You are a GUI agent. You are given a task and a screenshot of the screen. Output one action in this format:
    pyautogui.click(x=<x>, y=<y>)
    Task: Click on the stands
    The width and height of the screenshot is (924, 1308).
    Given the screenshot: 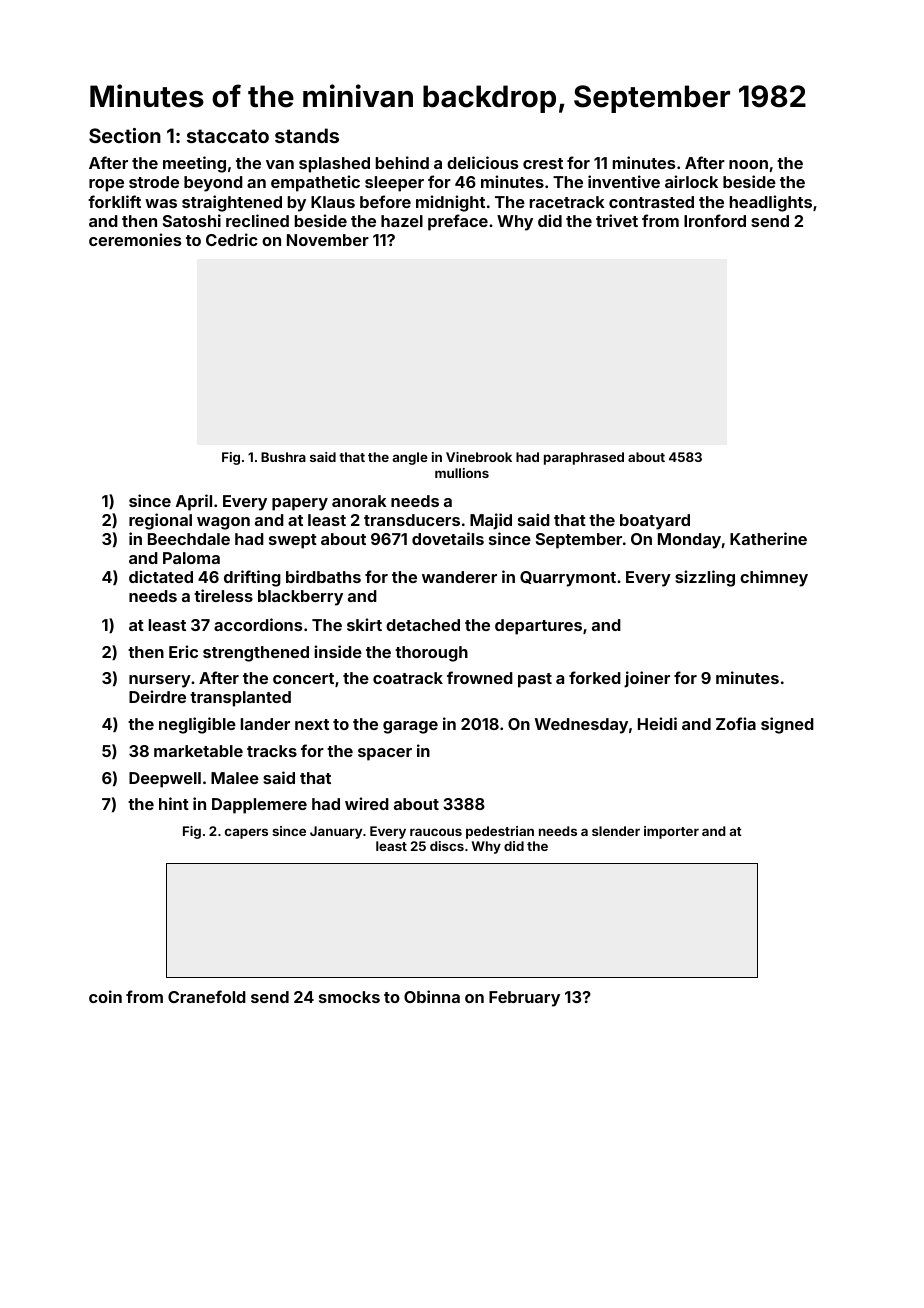 What is the action you would take?
    pyautogui.click(x=307, y=135)
